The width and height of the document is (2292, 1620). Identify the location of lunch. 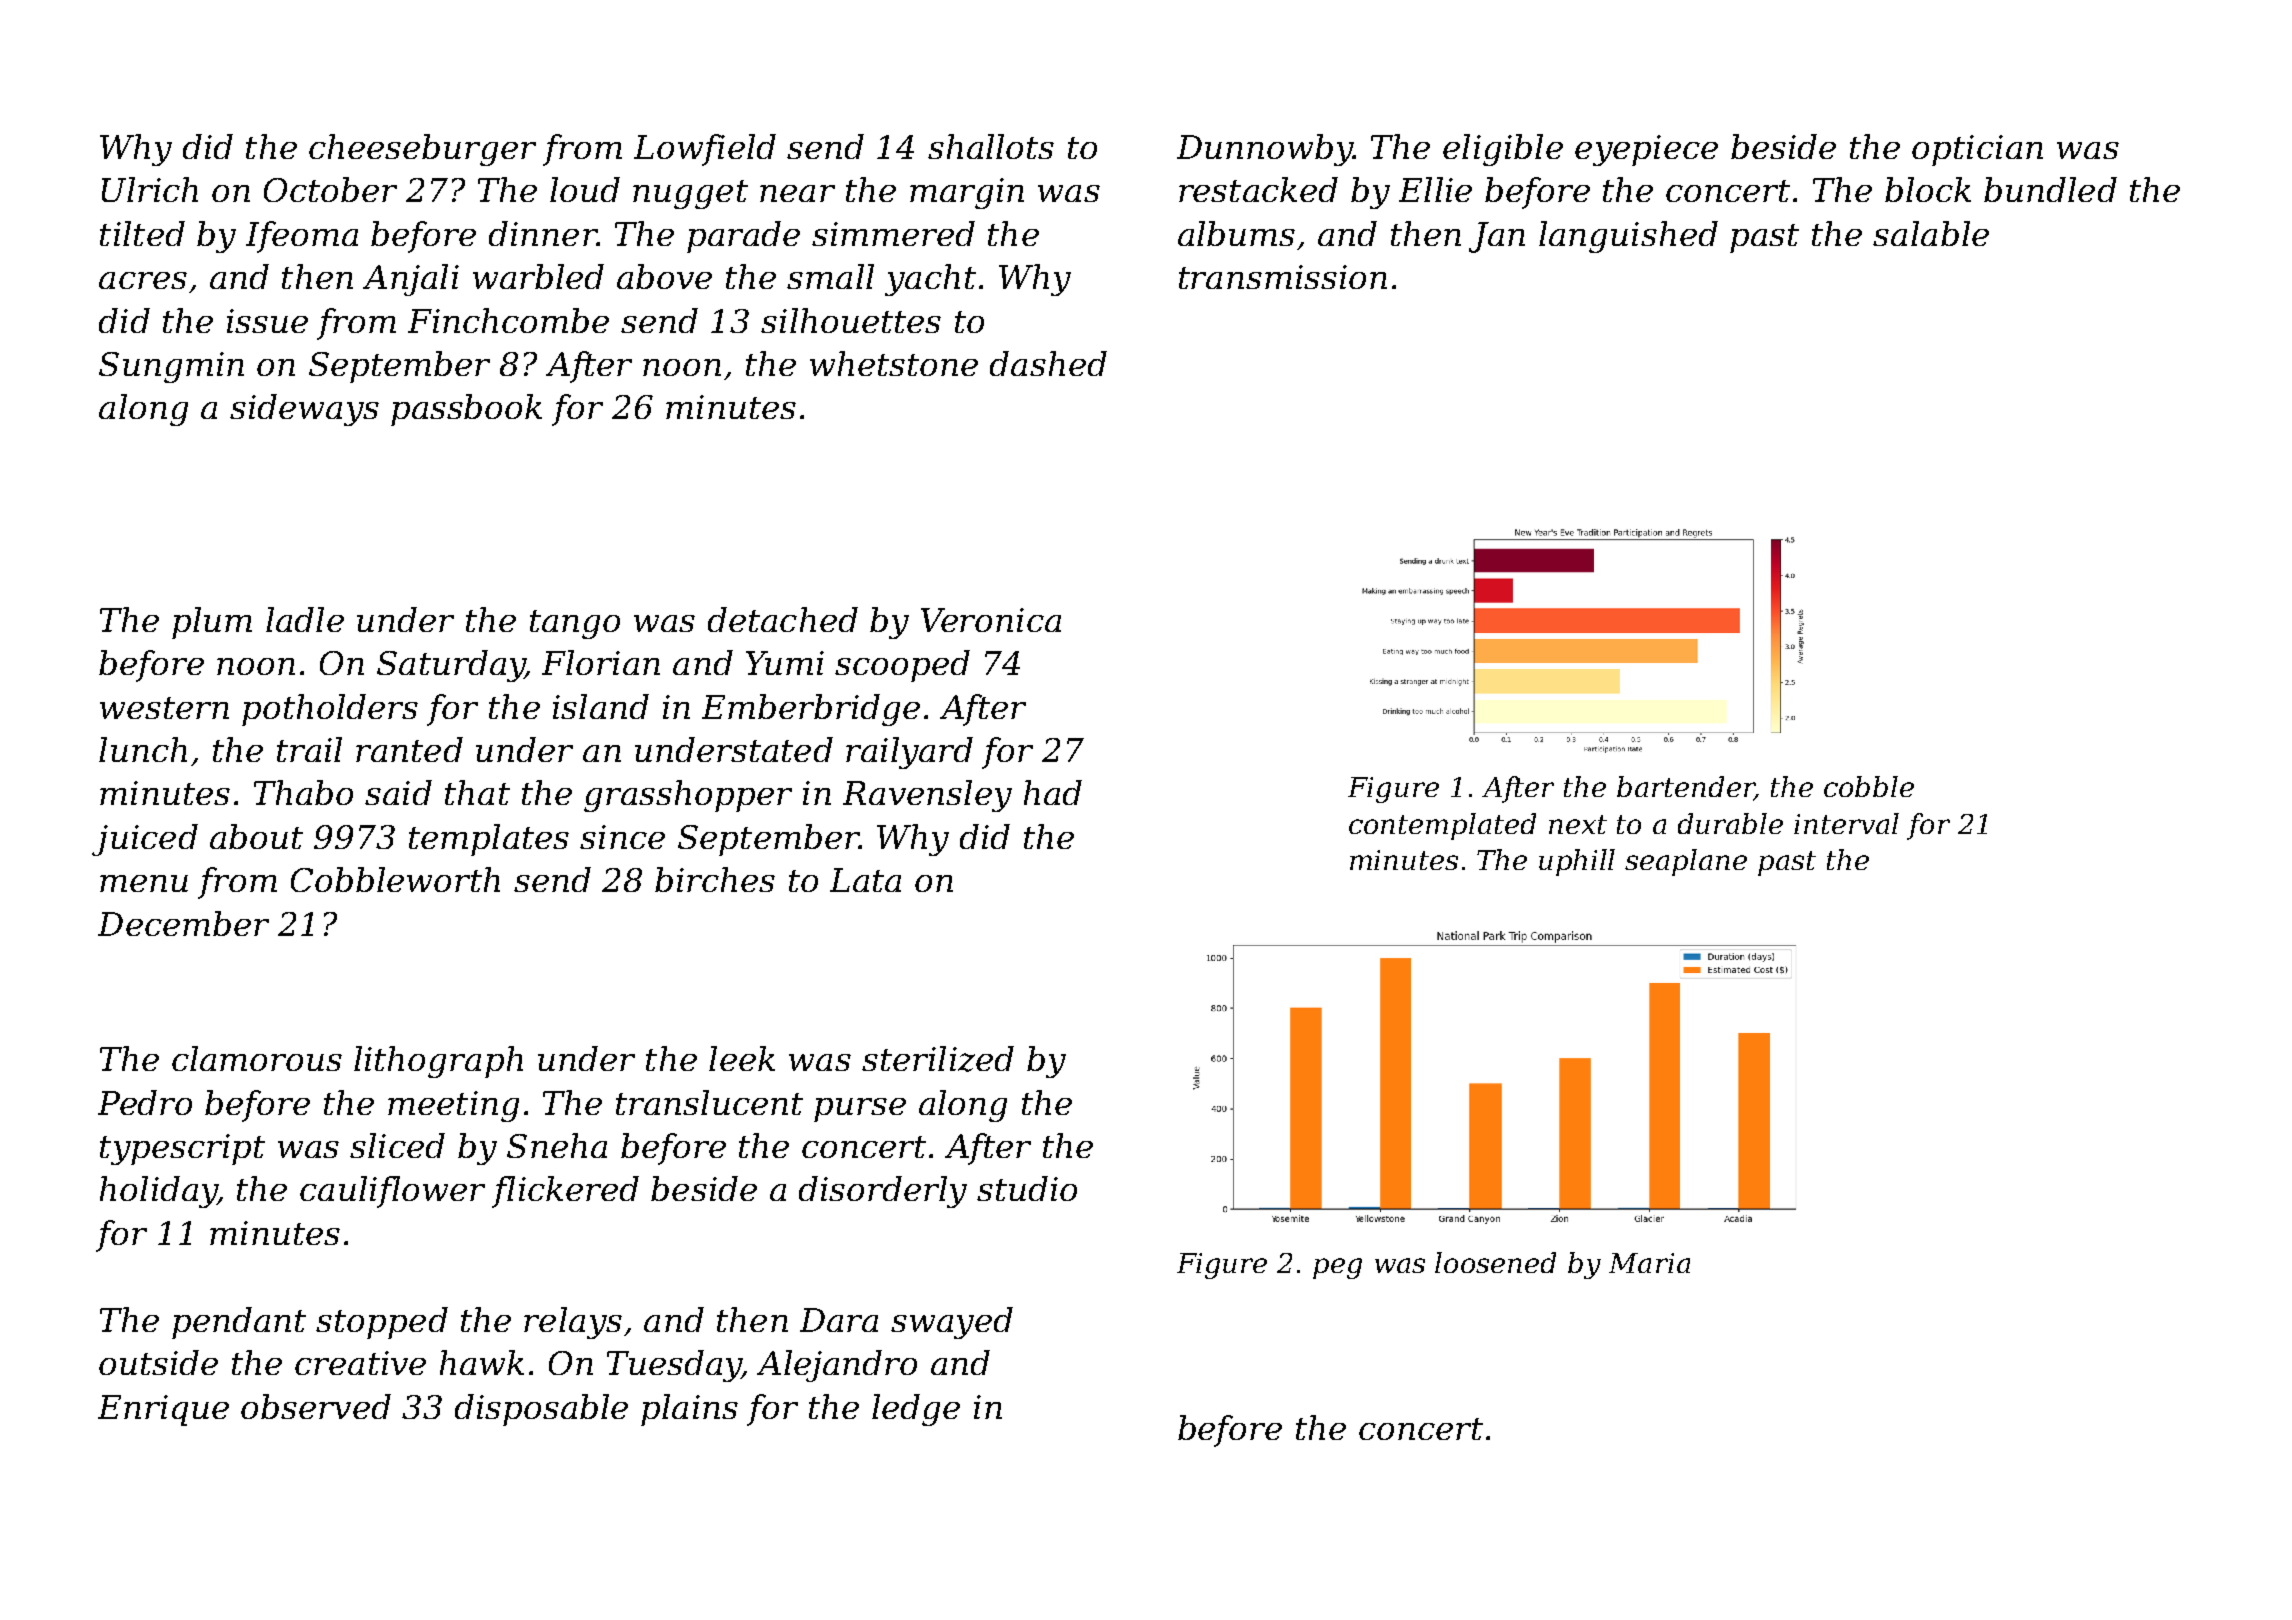
(143, 749).
